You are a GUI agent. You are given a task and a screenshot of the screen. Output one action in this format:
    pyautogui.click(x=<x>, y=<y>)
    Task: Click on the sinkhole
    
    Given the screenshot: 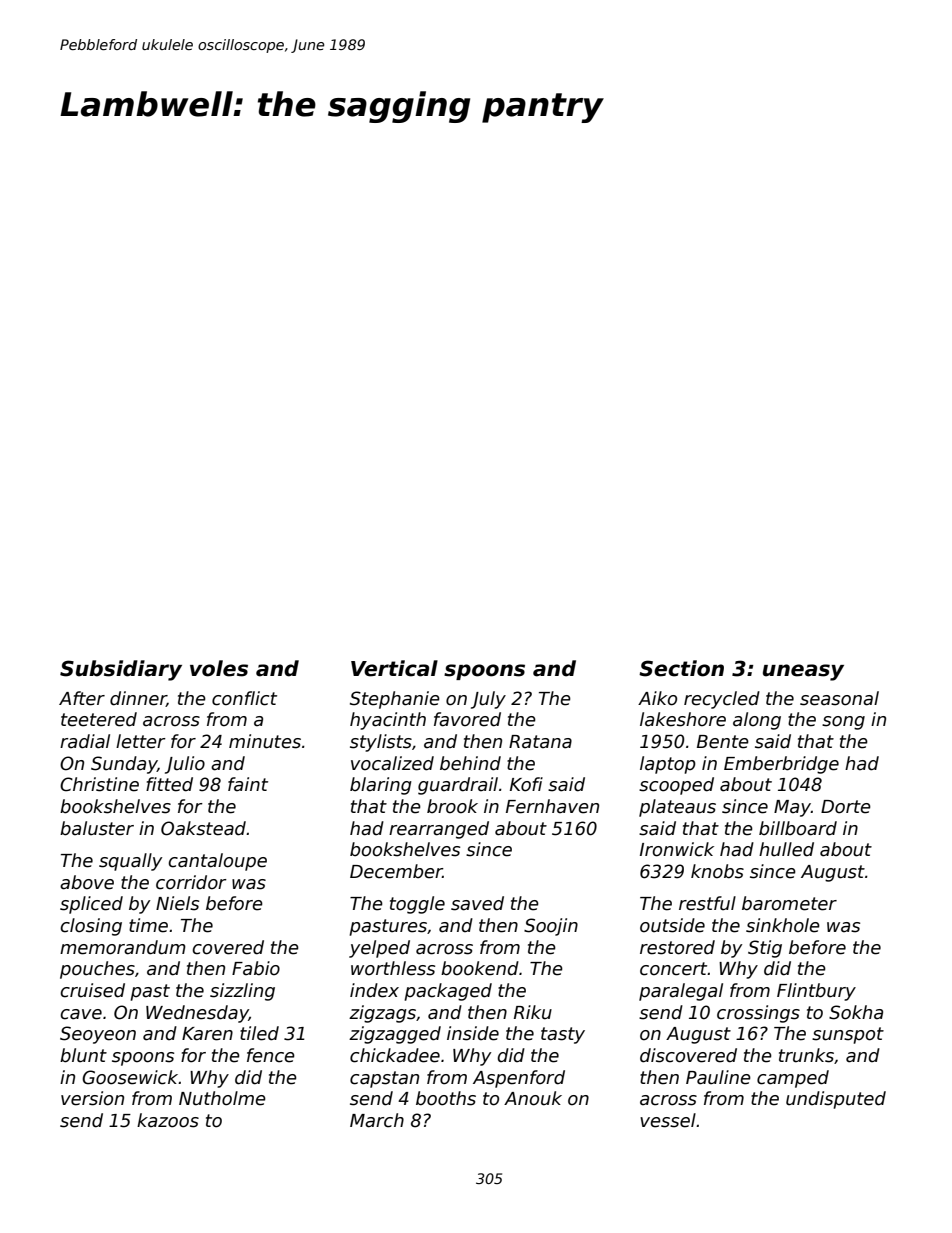 What is the action you would take?
    pyautogui.click(x=783, y=925)
